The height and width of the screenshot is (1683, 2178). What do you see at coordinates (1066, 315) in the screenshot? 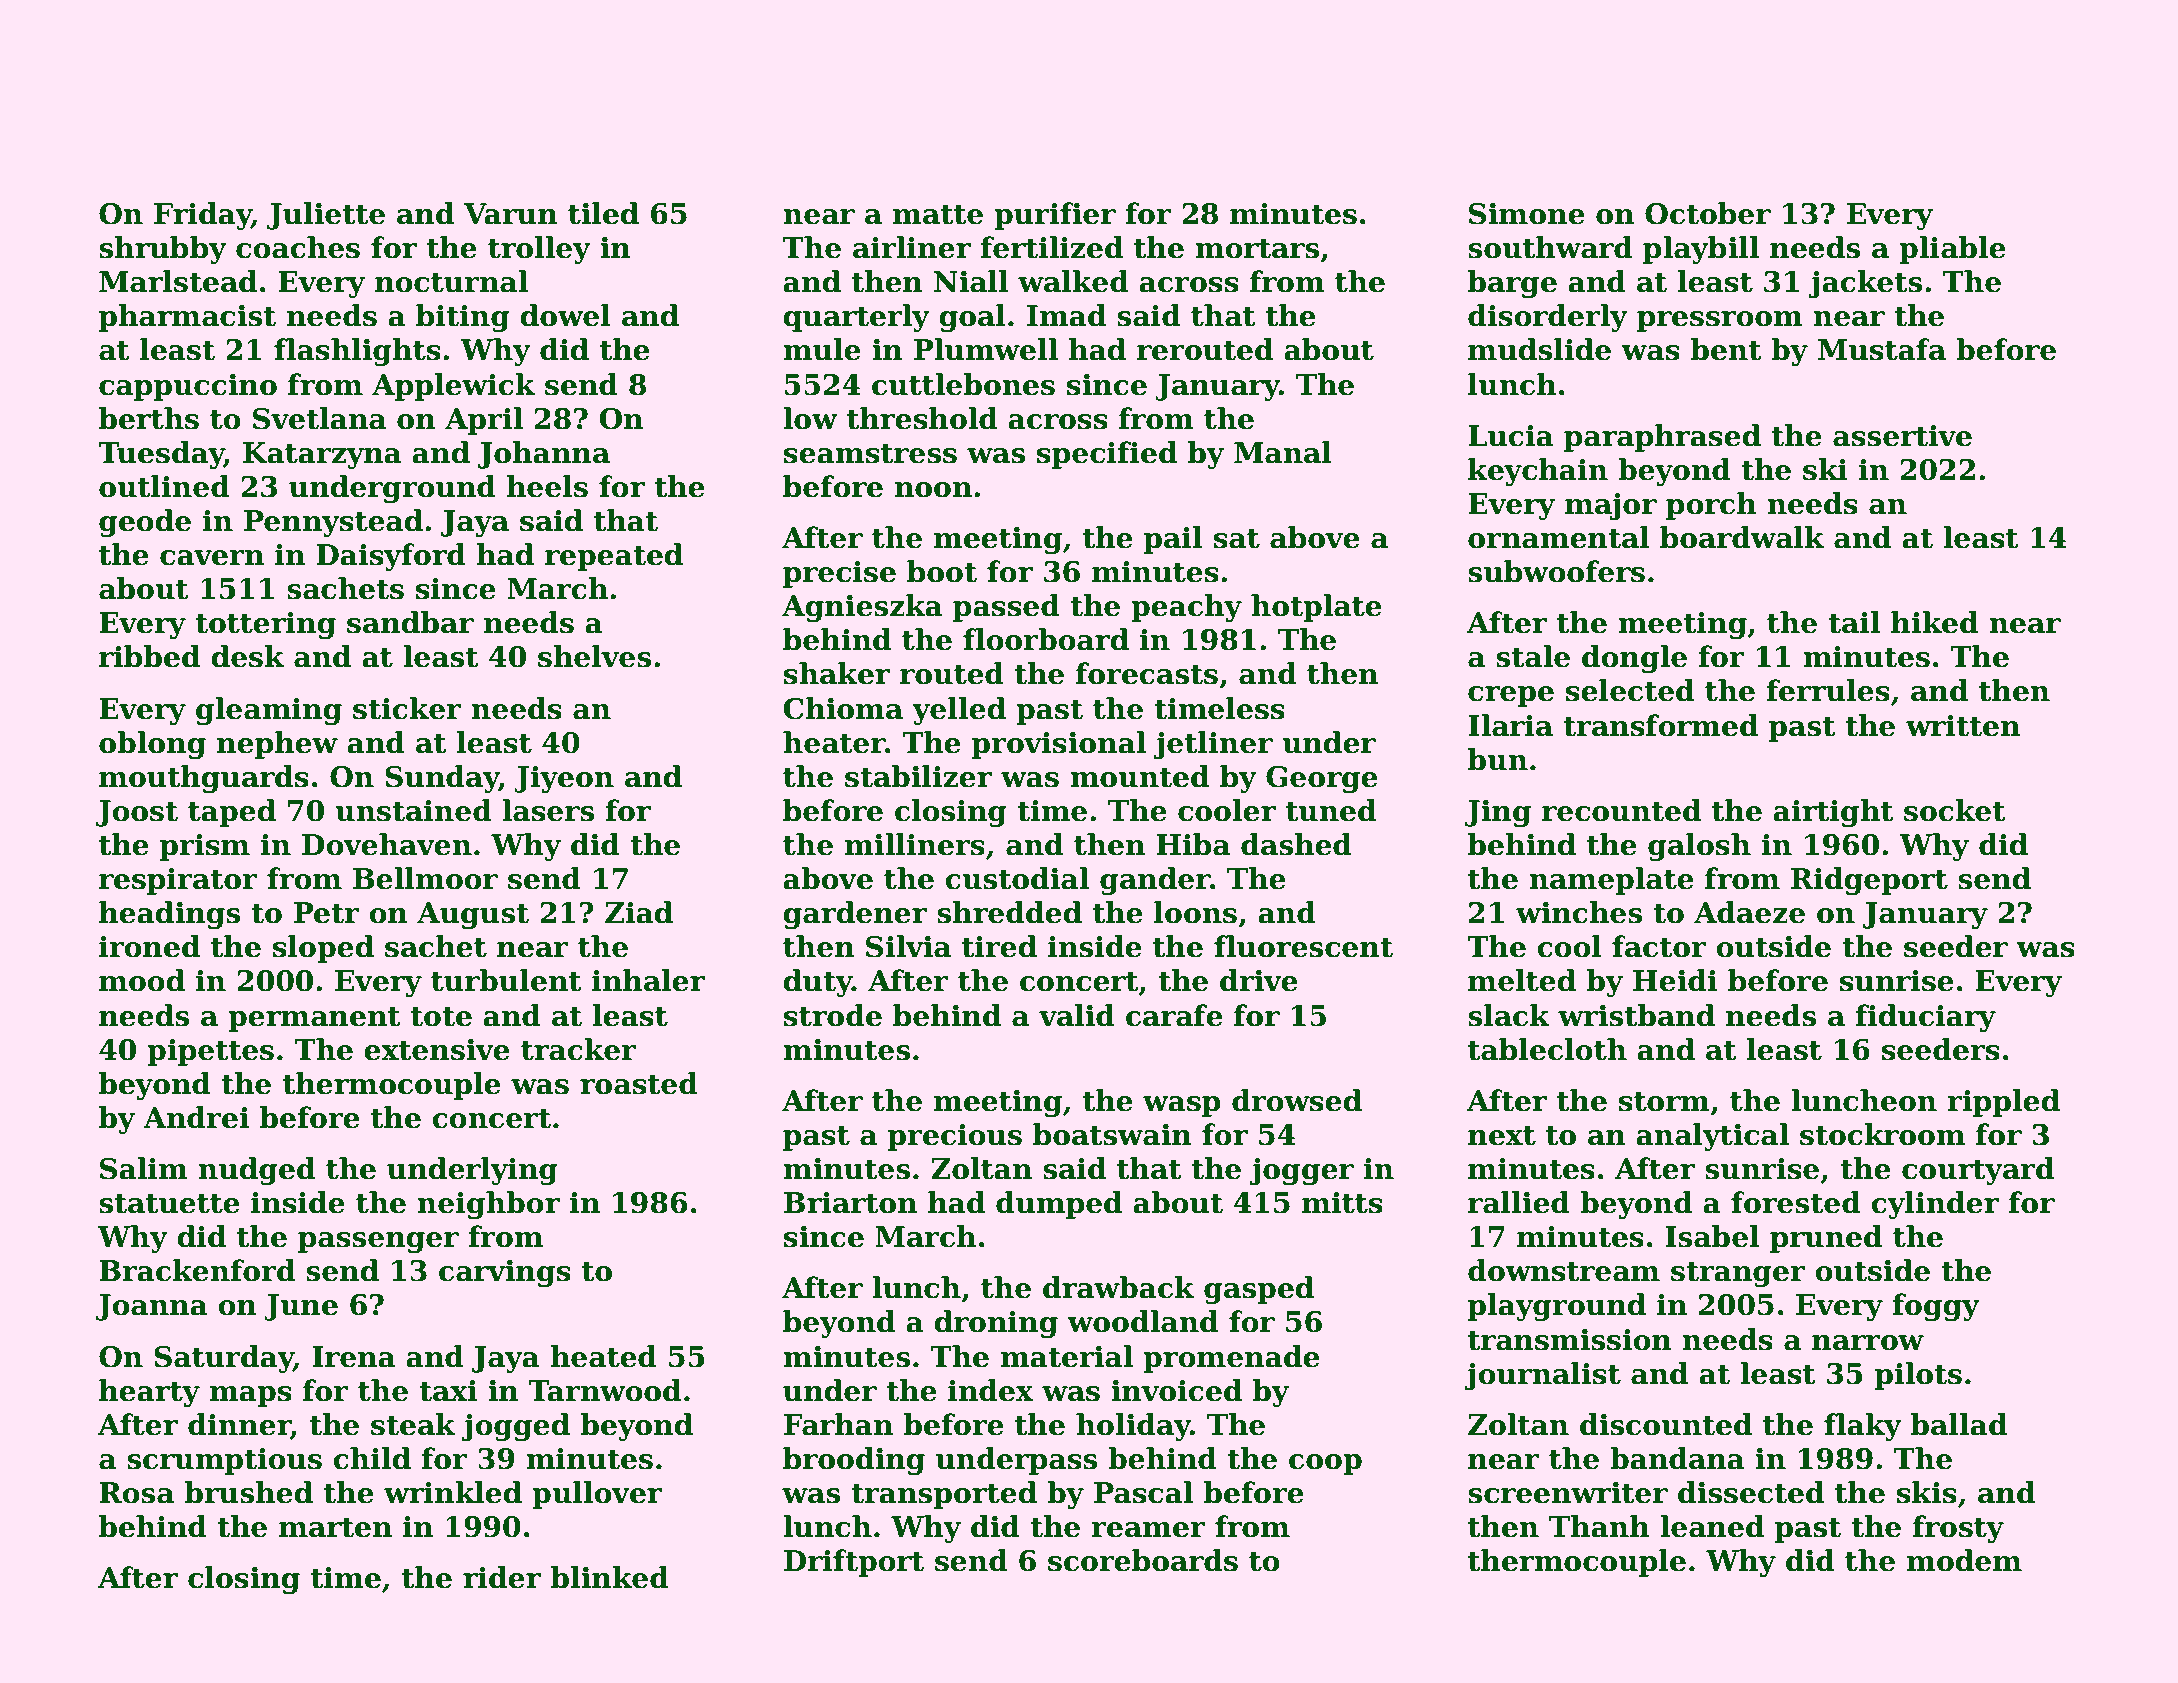
I see `Imad` at bounding box center [1066, 315].
